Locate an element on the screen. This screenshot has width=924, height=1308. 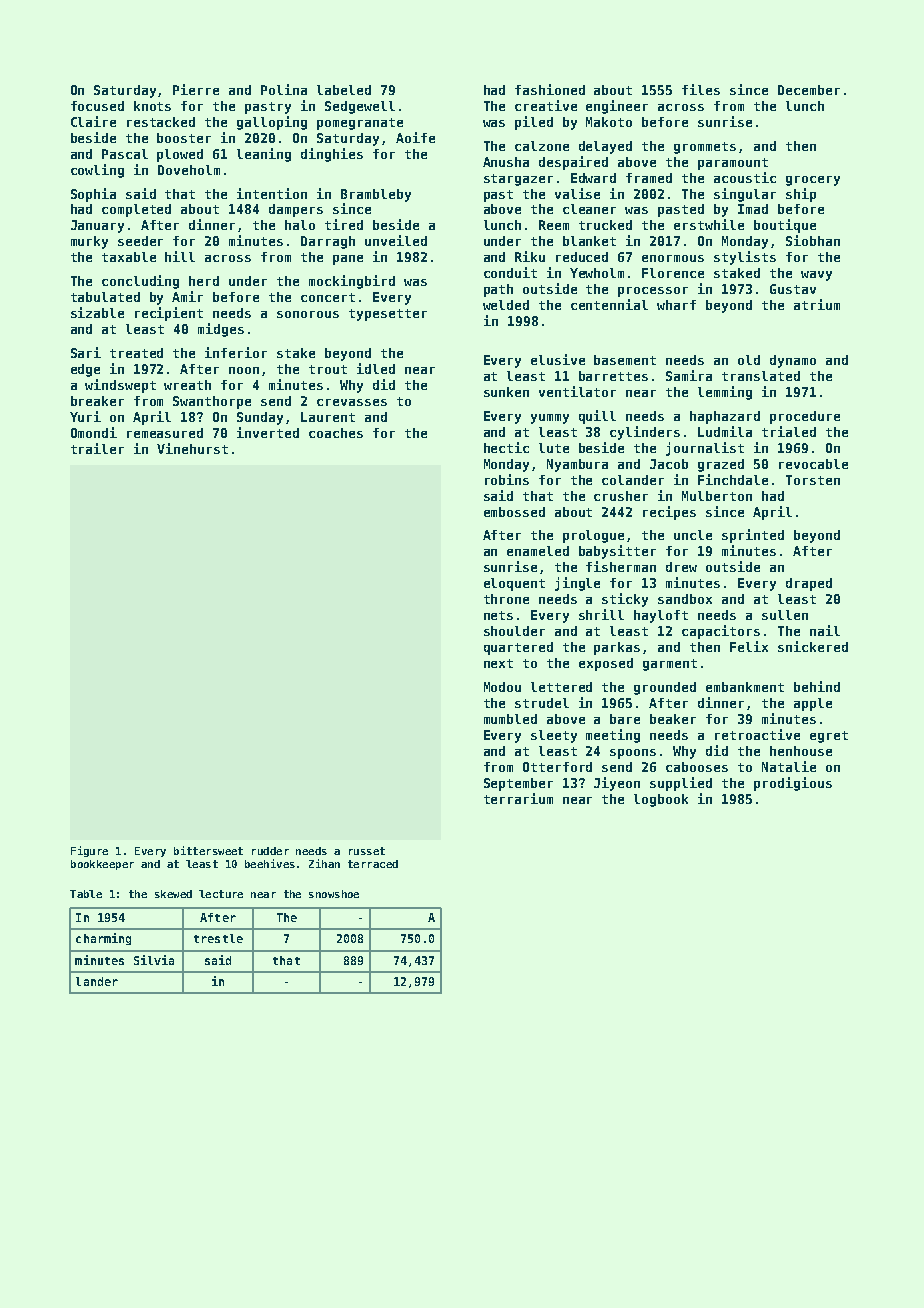
Anusha is located at coordinates (506, 162).
